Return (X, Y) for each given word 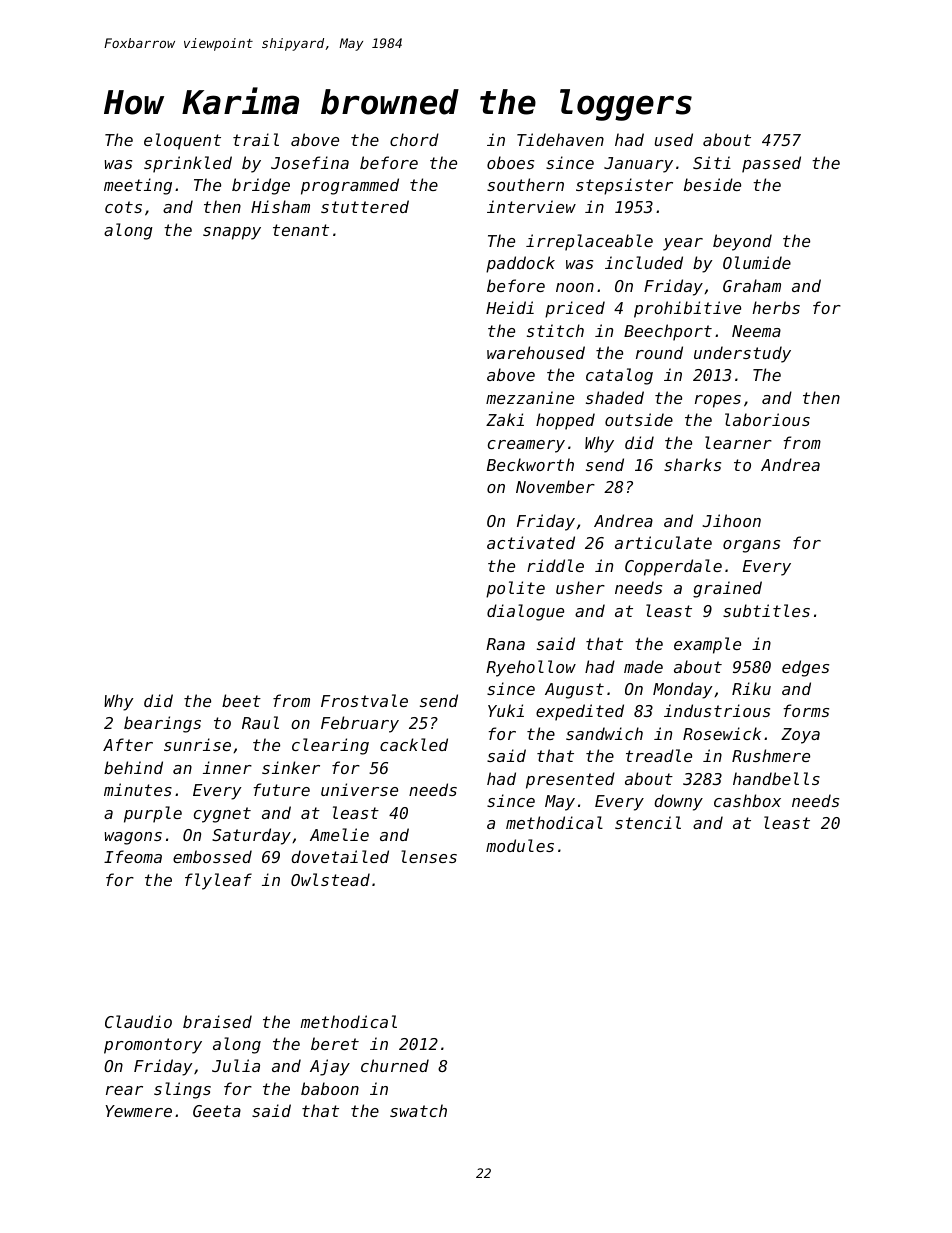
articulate (663, 542)
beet (241, 700)
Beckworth (530, 464)
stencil (648, 822)
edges (805, 668)
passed (771, 164)
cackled (414, 744)
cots (123, 207)
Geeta (217, 1111)
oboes (510, 162)
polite (515, 589)
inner (227, 767)
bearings (162, 724)
